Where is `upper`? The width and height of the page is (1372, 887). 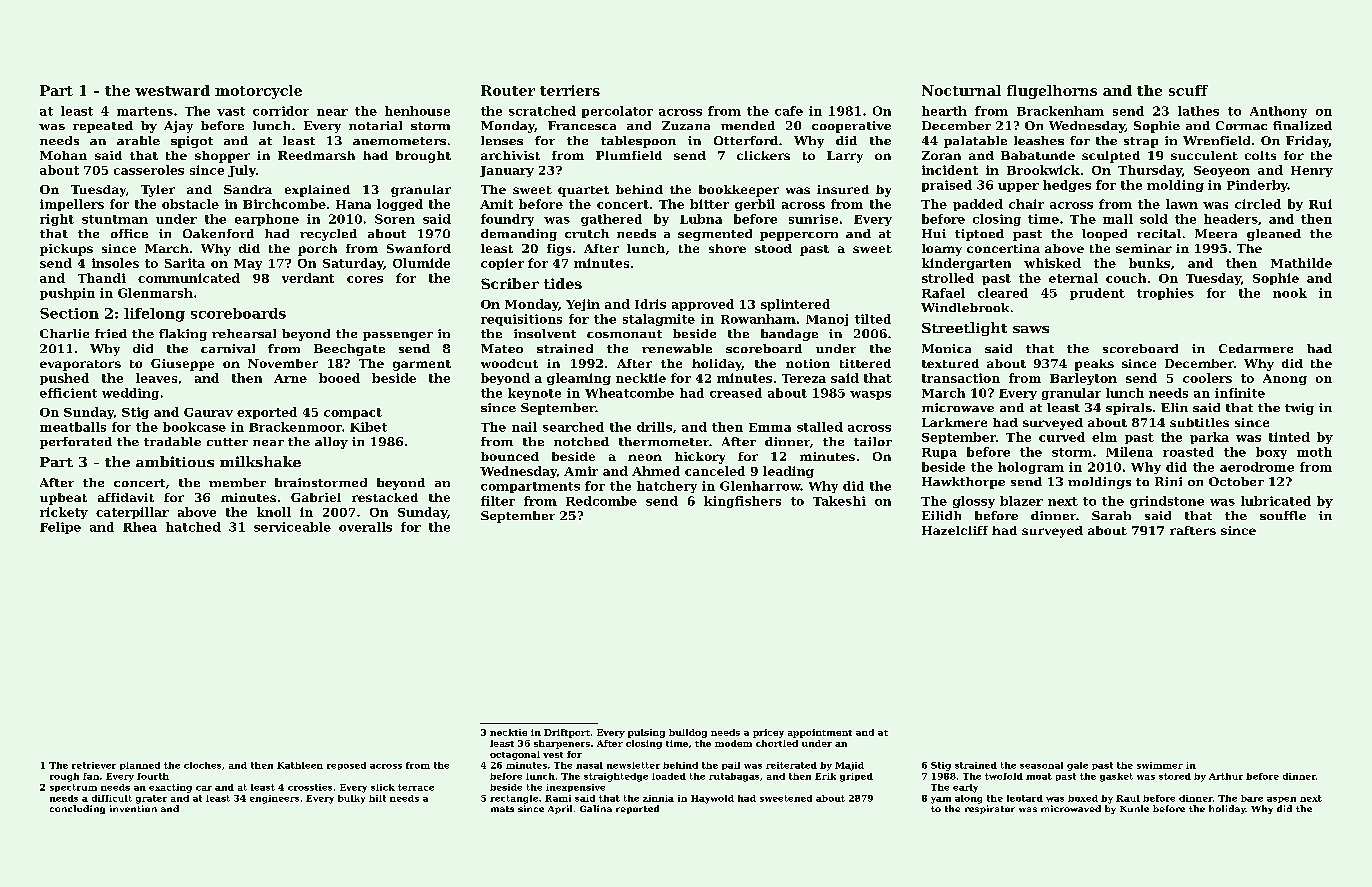 upper is located at coordinates (1018, 187).
